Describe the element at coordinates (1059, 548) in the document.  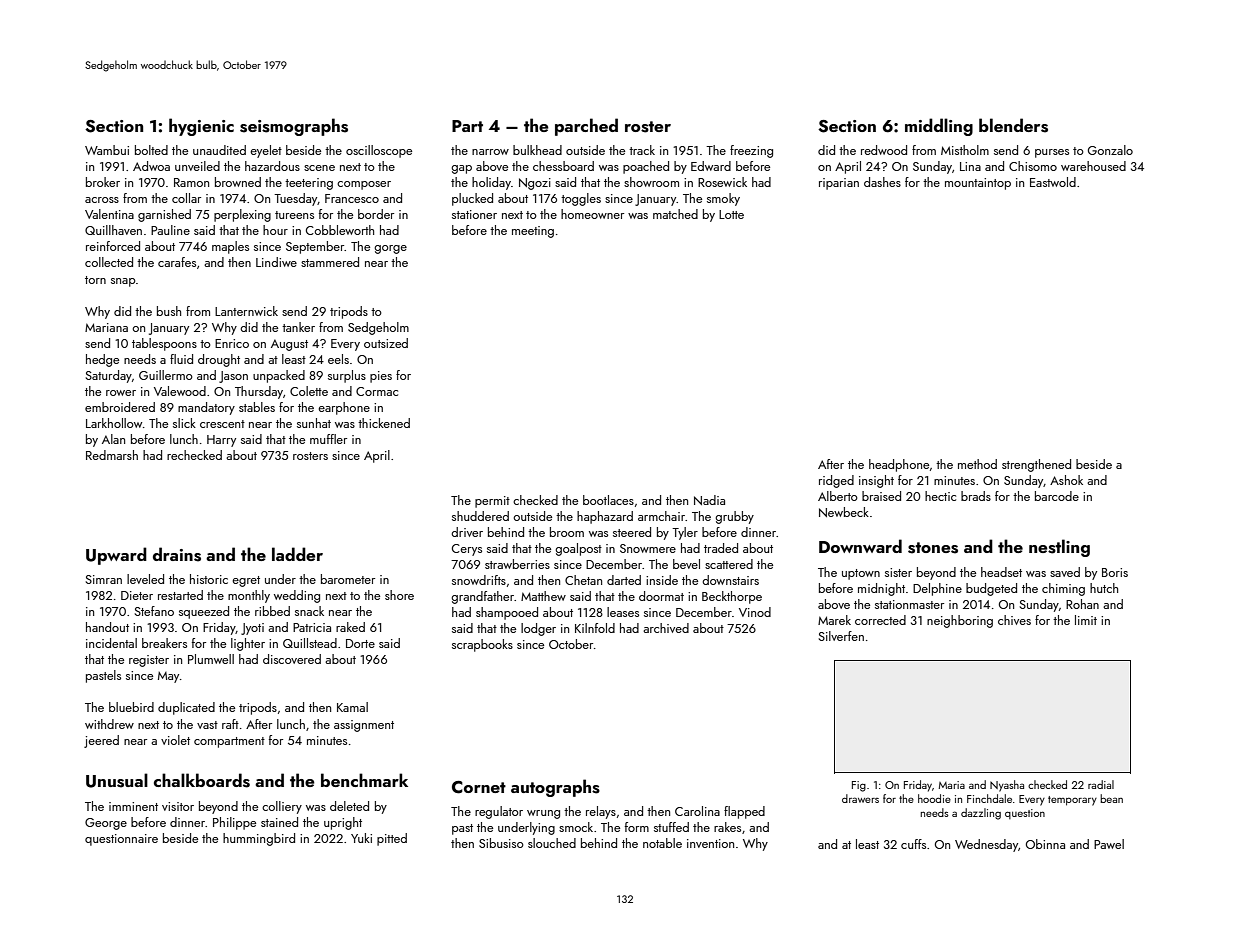
I see `nestling` at that location.
